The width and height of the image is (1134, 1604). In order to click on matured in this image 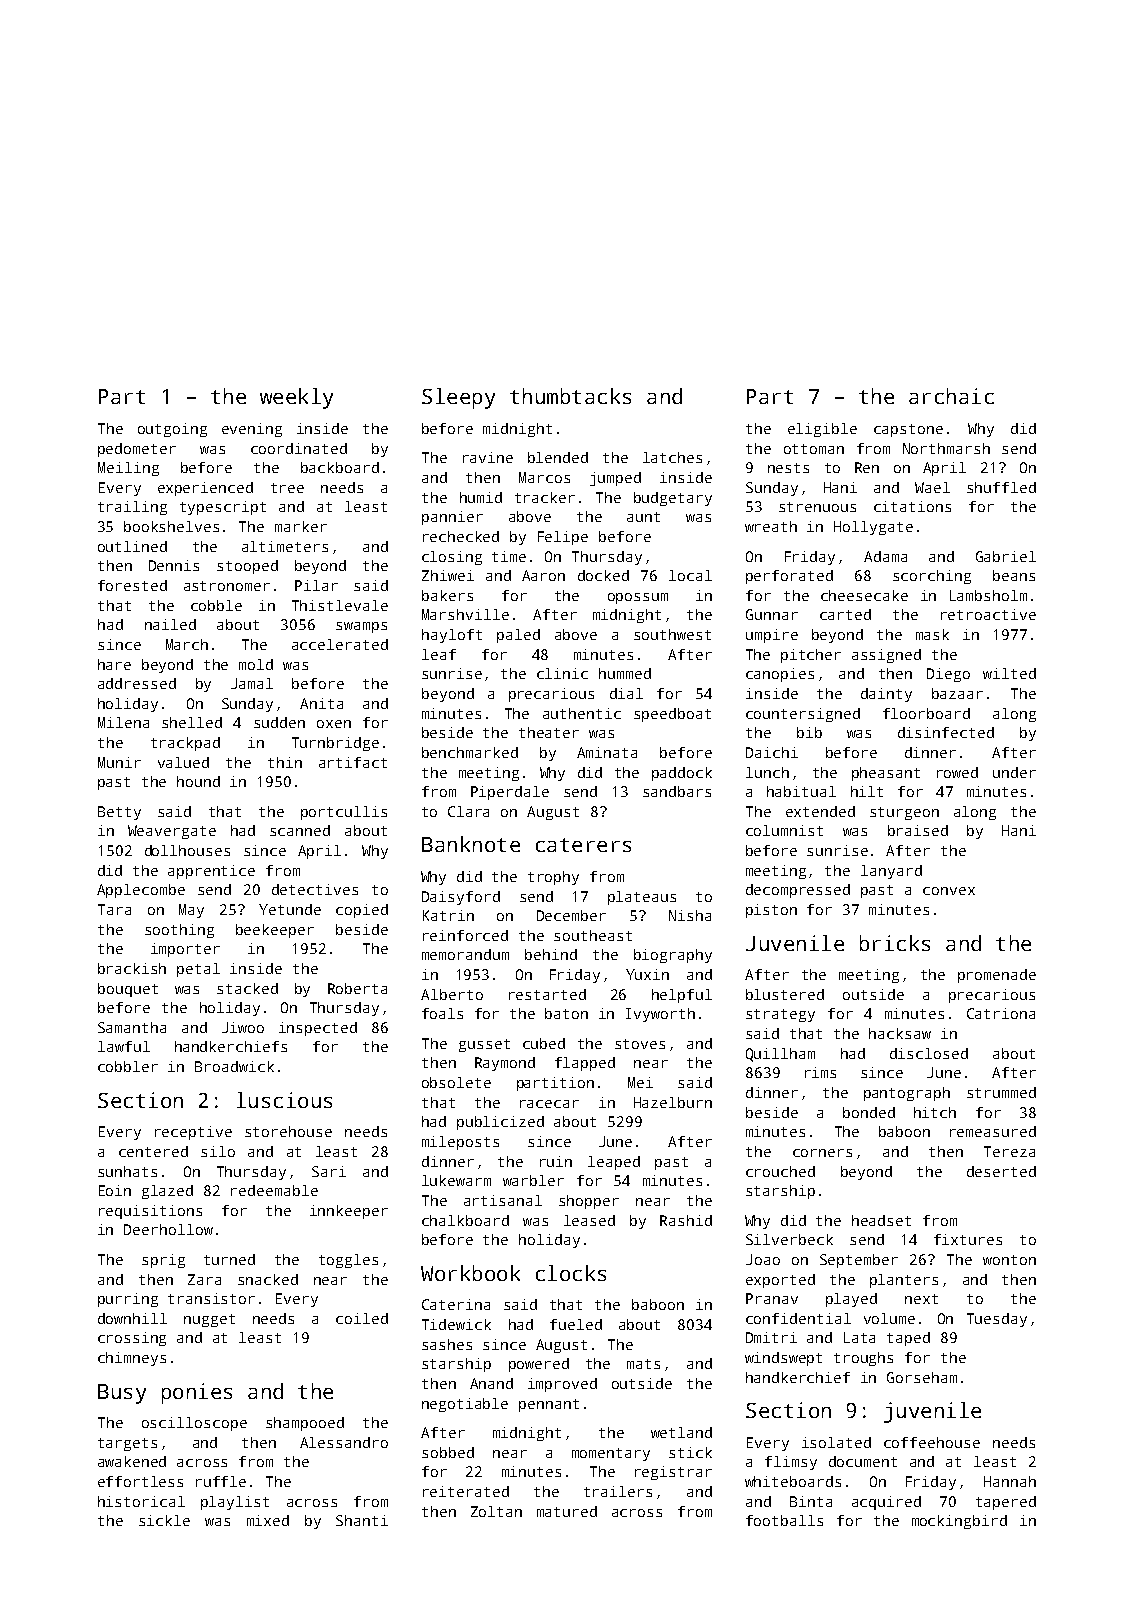, I will do `click(567, 1511)`.
